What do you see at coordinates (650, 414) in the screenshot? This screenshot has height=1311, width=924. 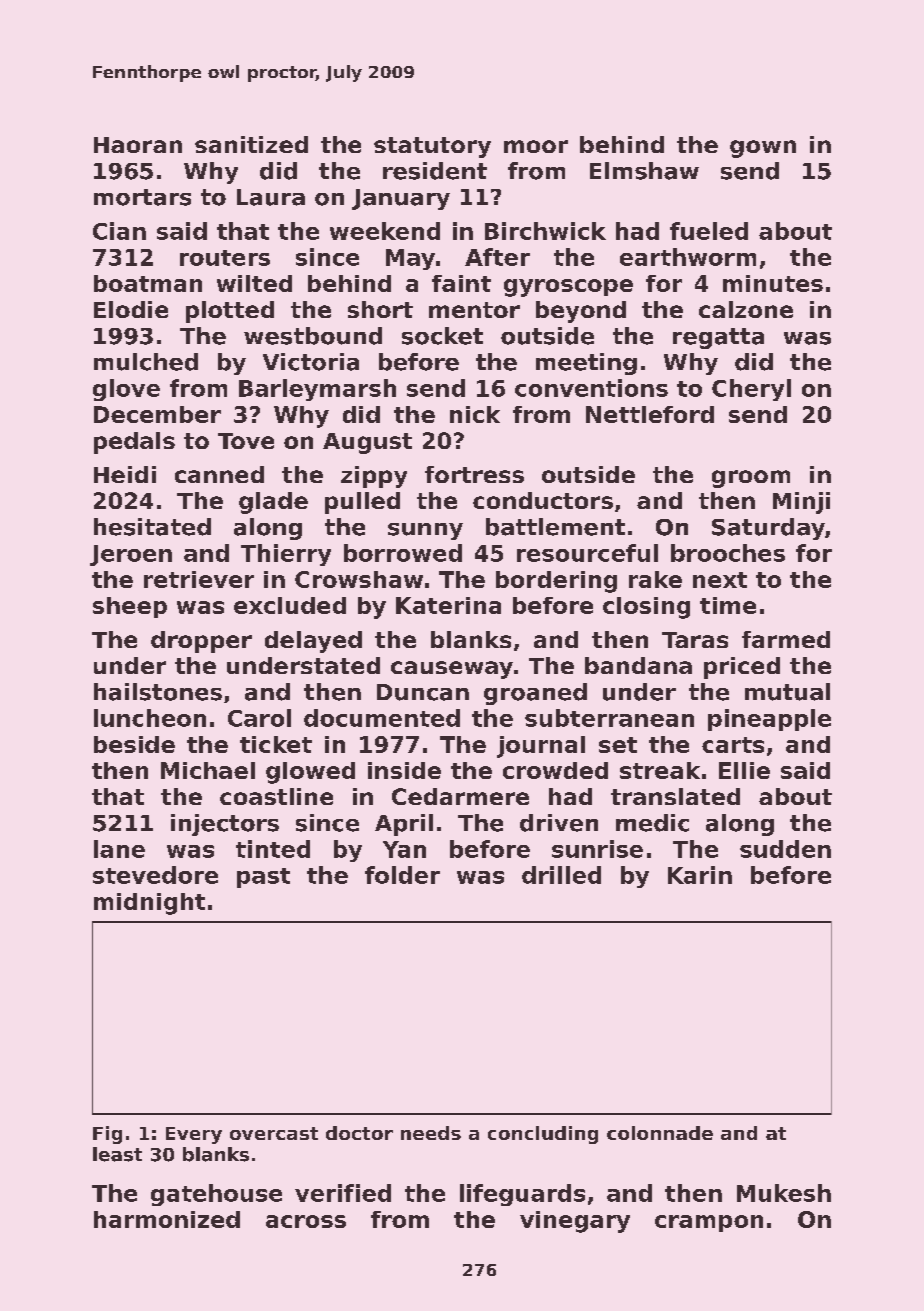 I see `Nettleford` at bounding box center [650, 414].
